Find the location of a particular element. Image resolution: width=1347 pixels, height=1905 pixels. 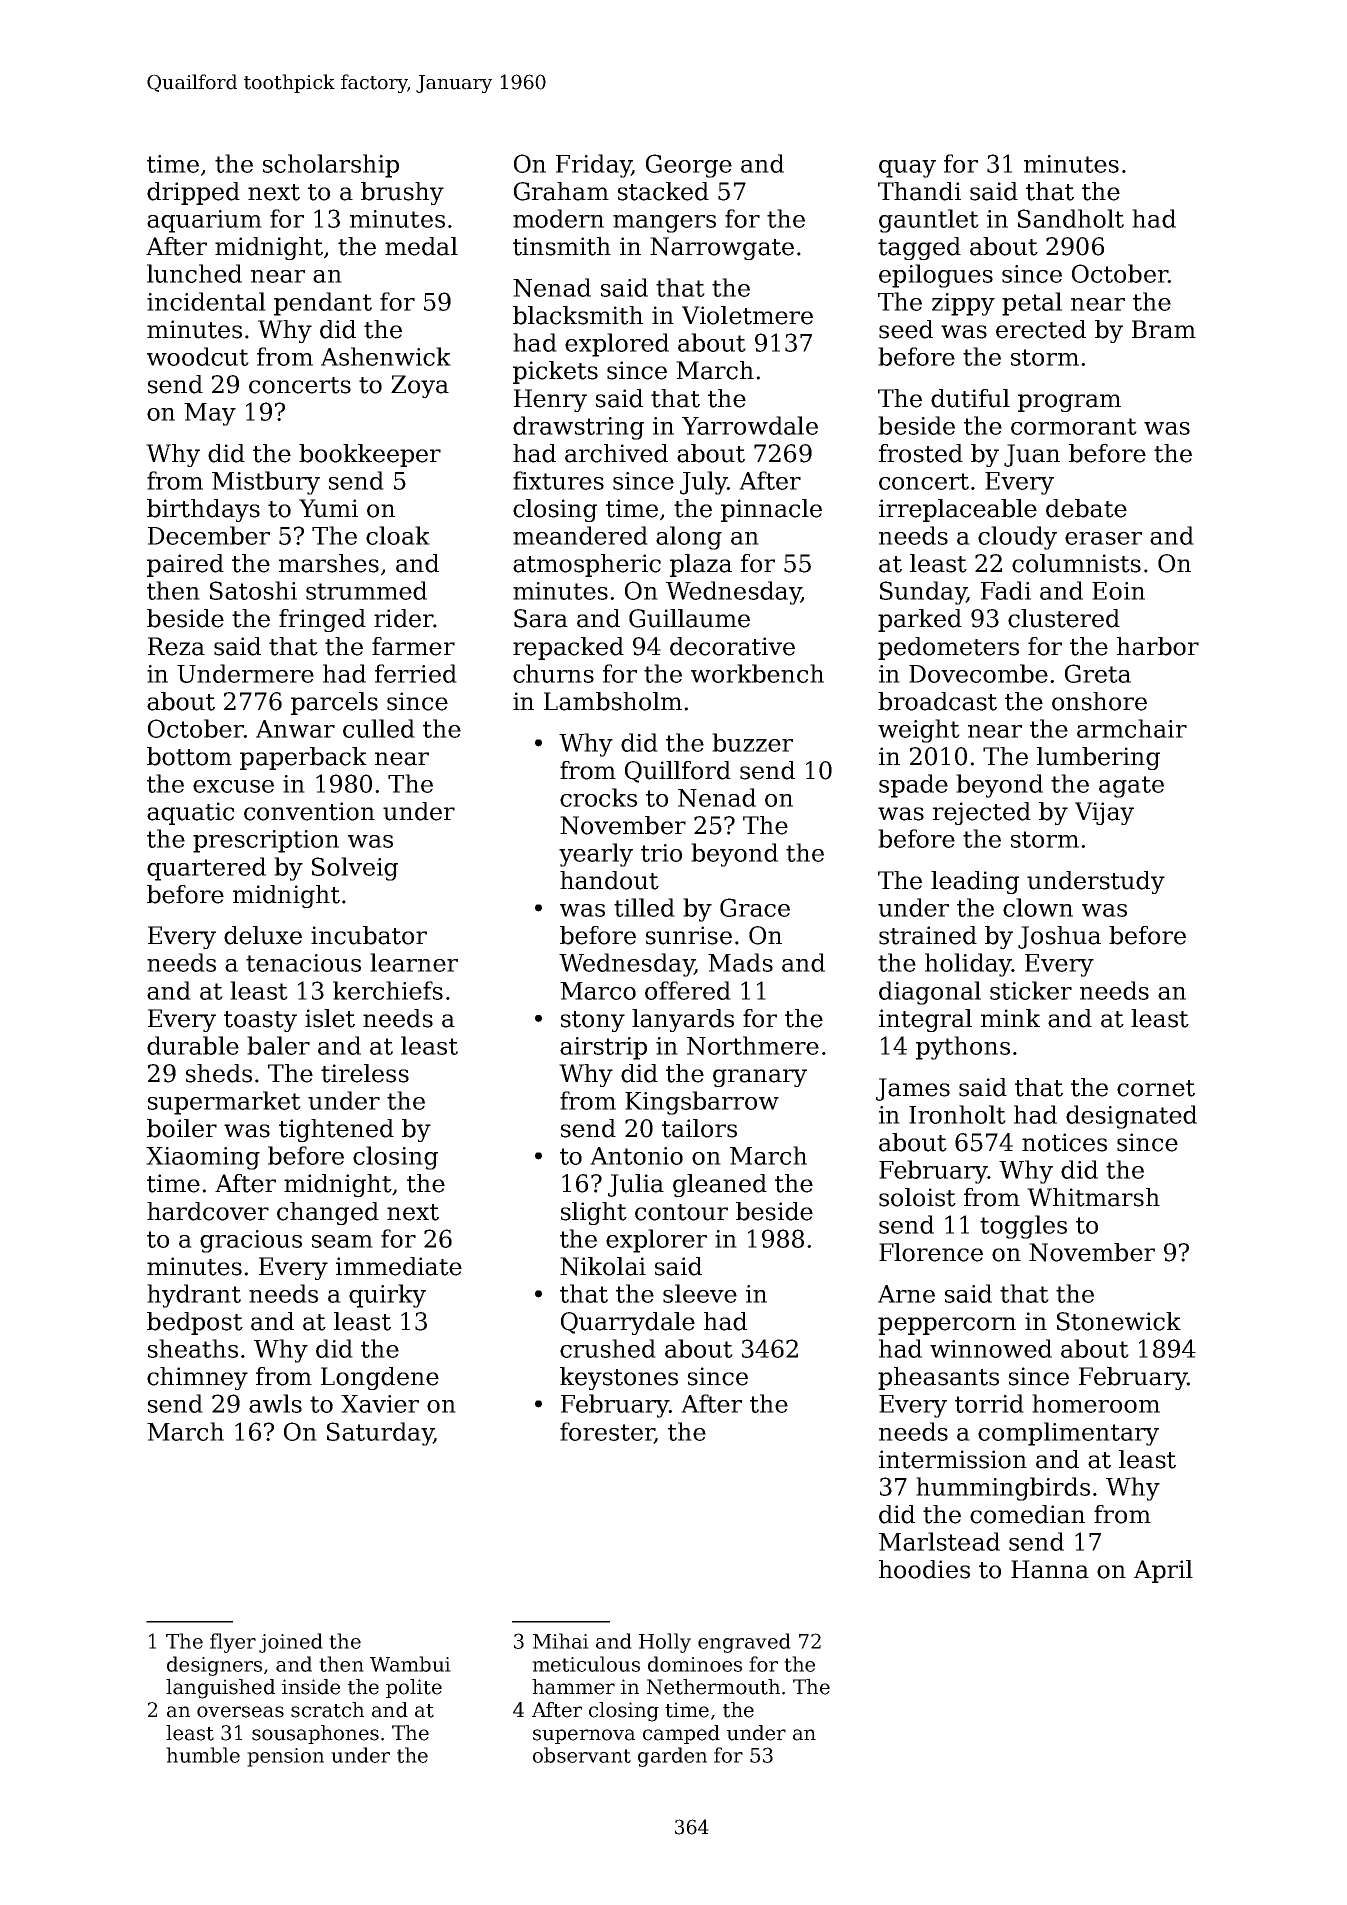

Reza is located at coordinates (176, 646).
